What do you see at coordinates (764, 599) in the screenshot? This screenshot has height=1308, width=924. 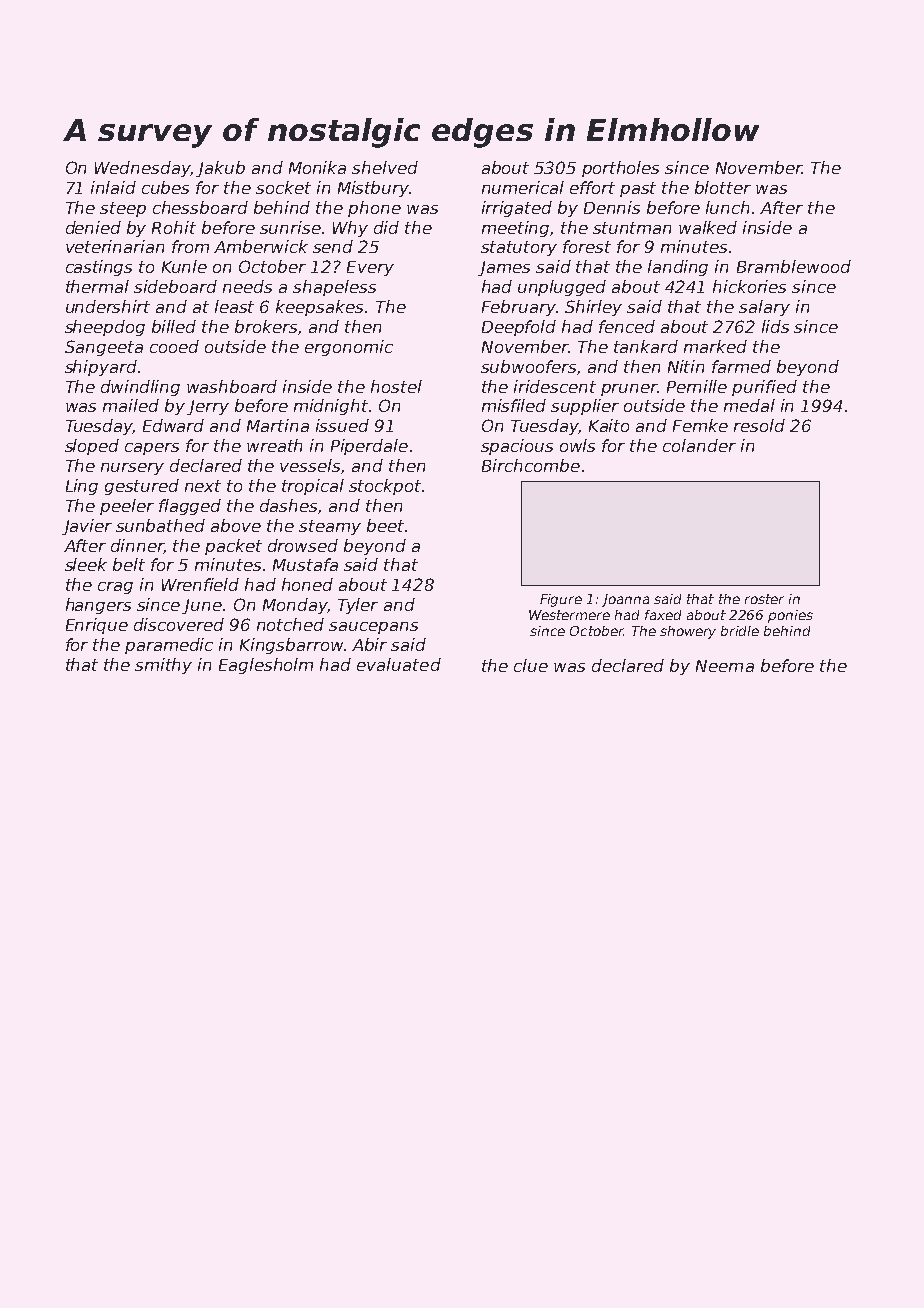 I see `roster` at bounding box center [764, 599].
